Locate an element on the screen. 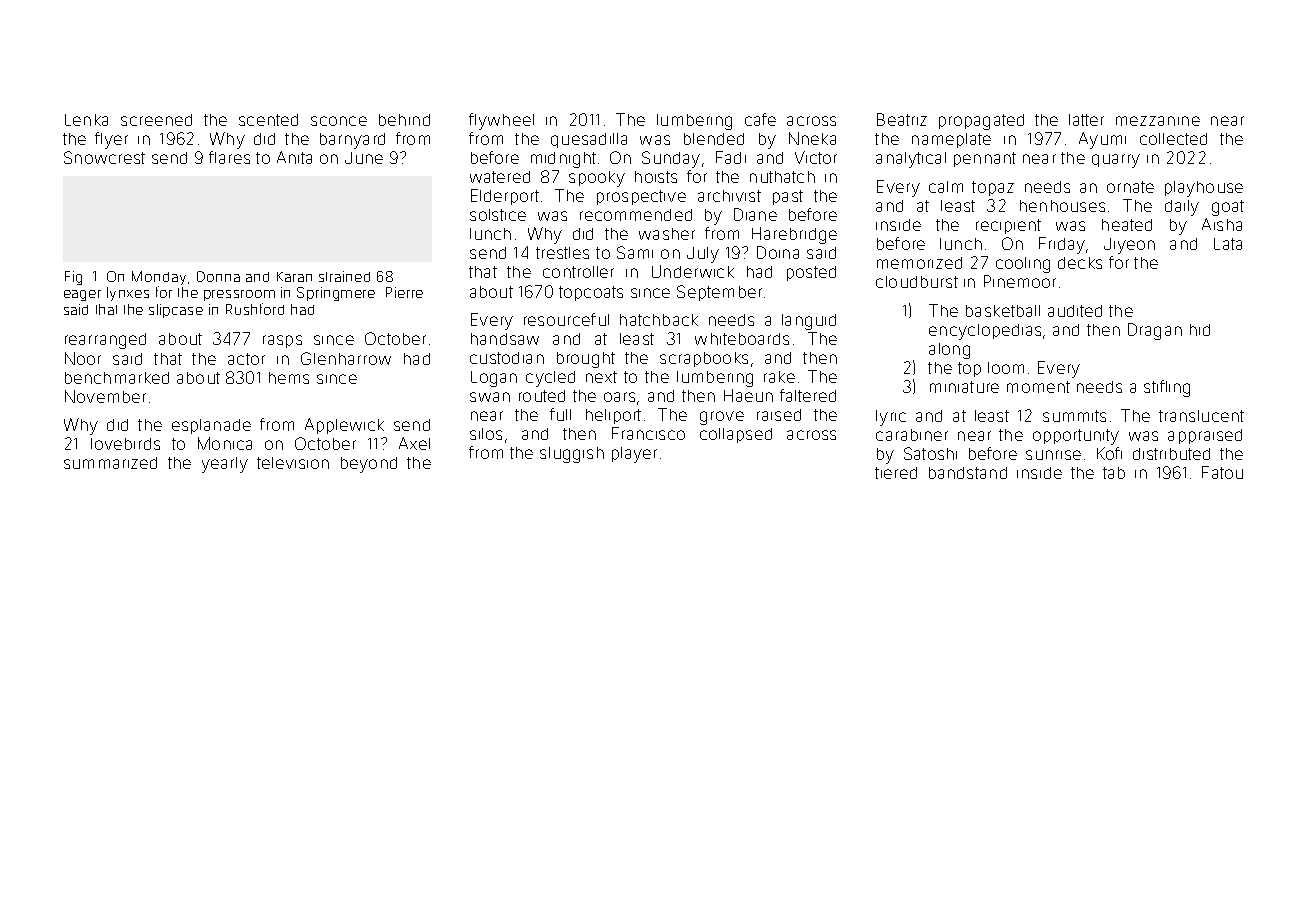 This screenshot has height=924, width=1308. Elderport is located at coordinates (505, 197).
